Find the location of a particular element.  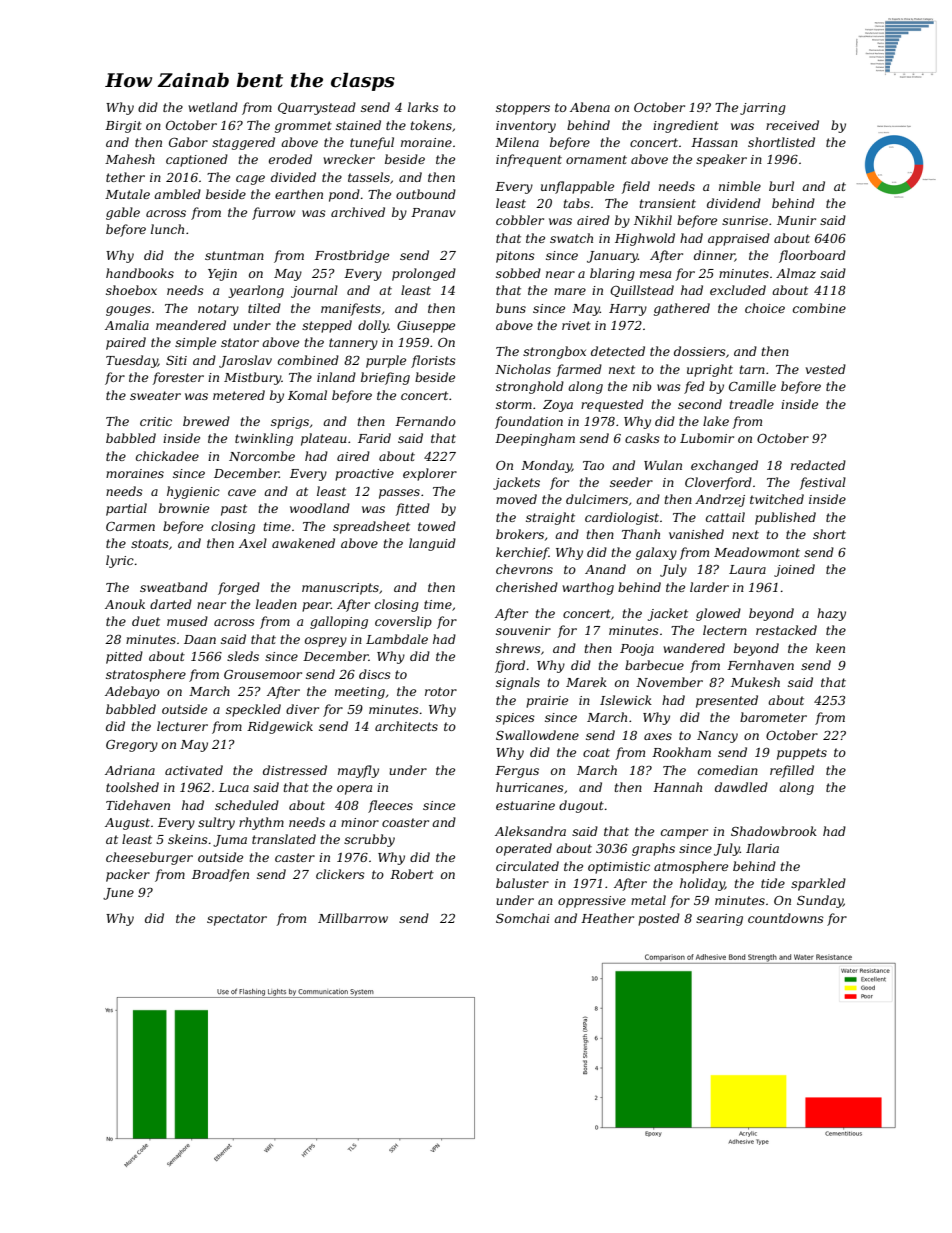

Ilaria is located at coordinates (762, 848).
